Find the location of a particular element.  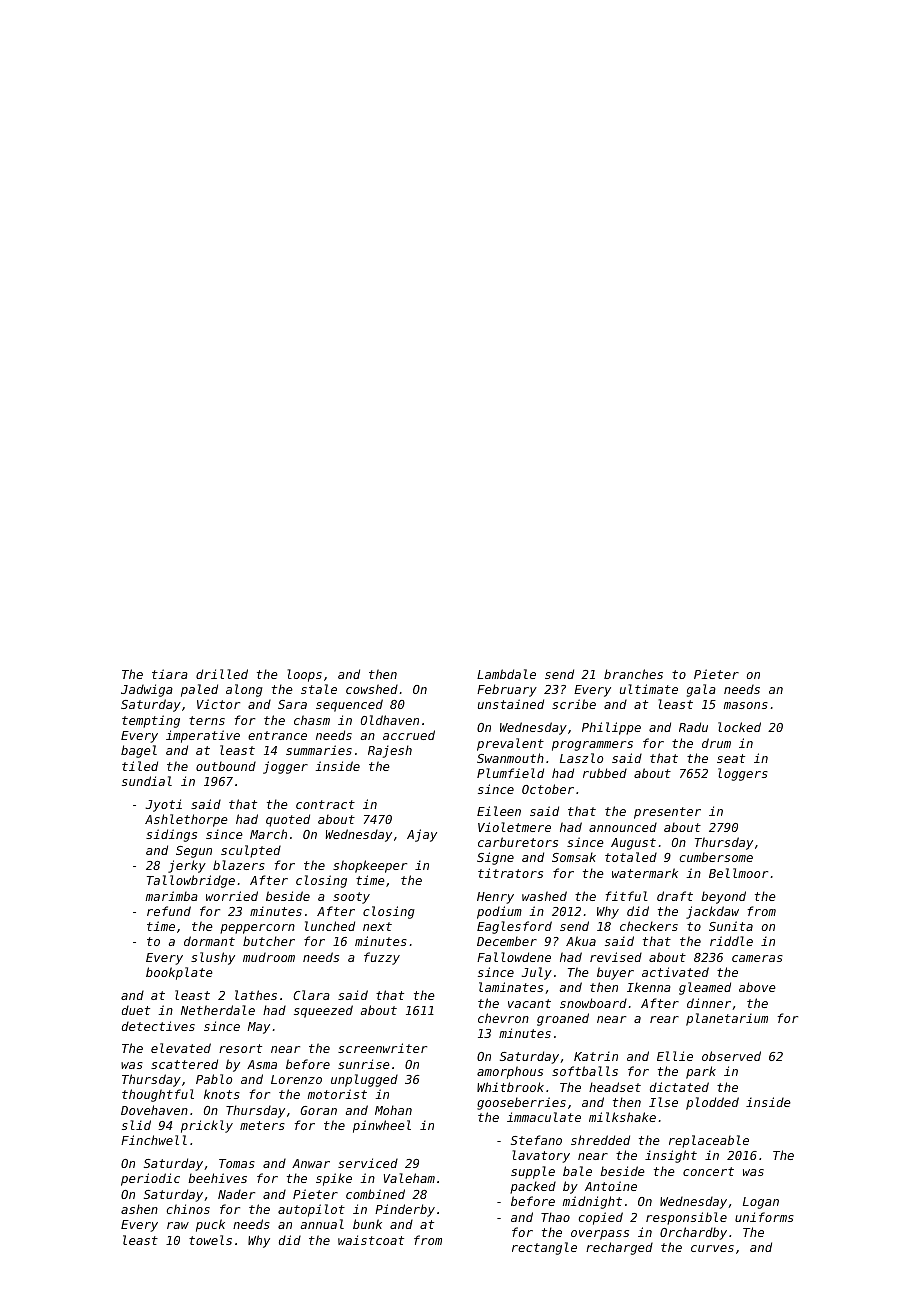

Lambdale is located at coordinates (506, 674).
